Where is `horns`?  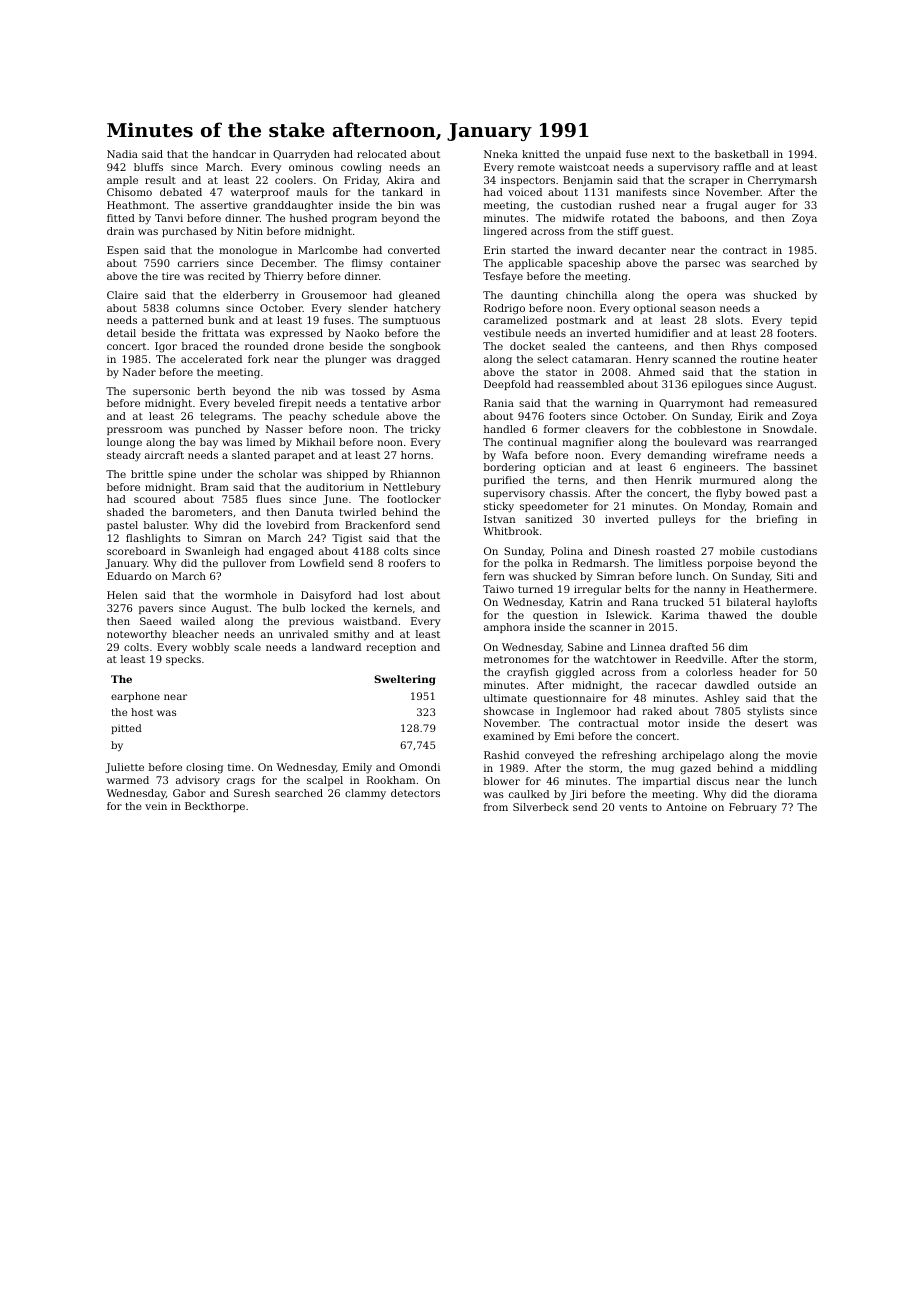 horns is located at coordinates (415, 455).
